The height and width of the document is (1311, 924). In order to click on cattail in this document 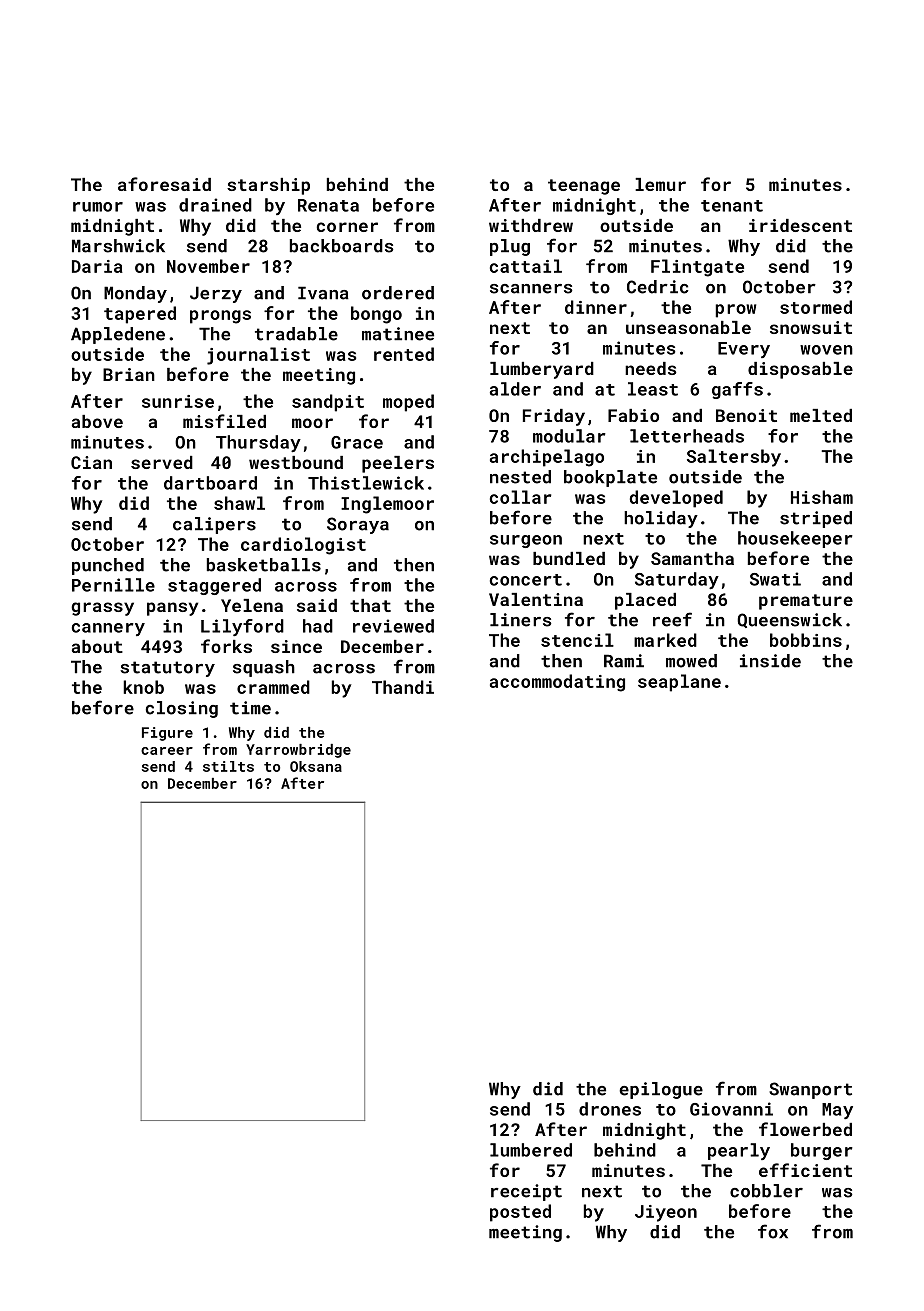, I will do `click(526, 266)`.
